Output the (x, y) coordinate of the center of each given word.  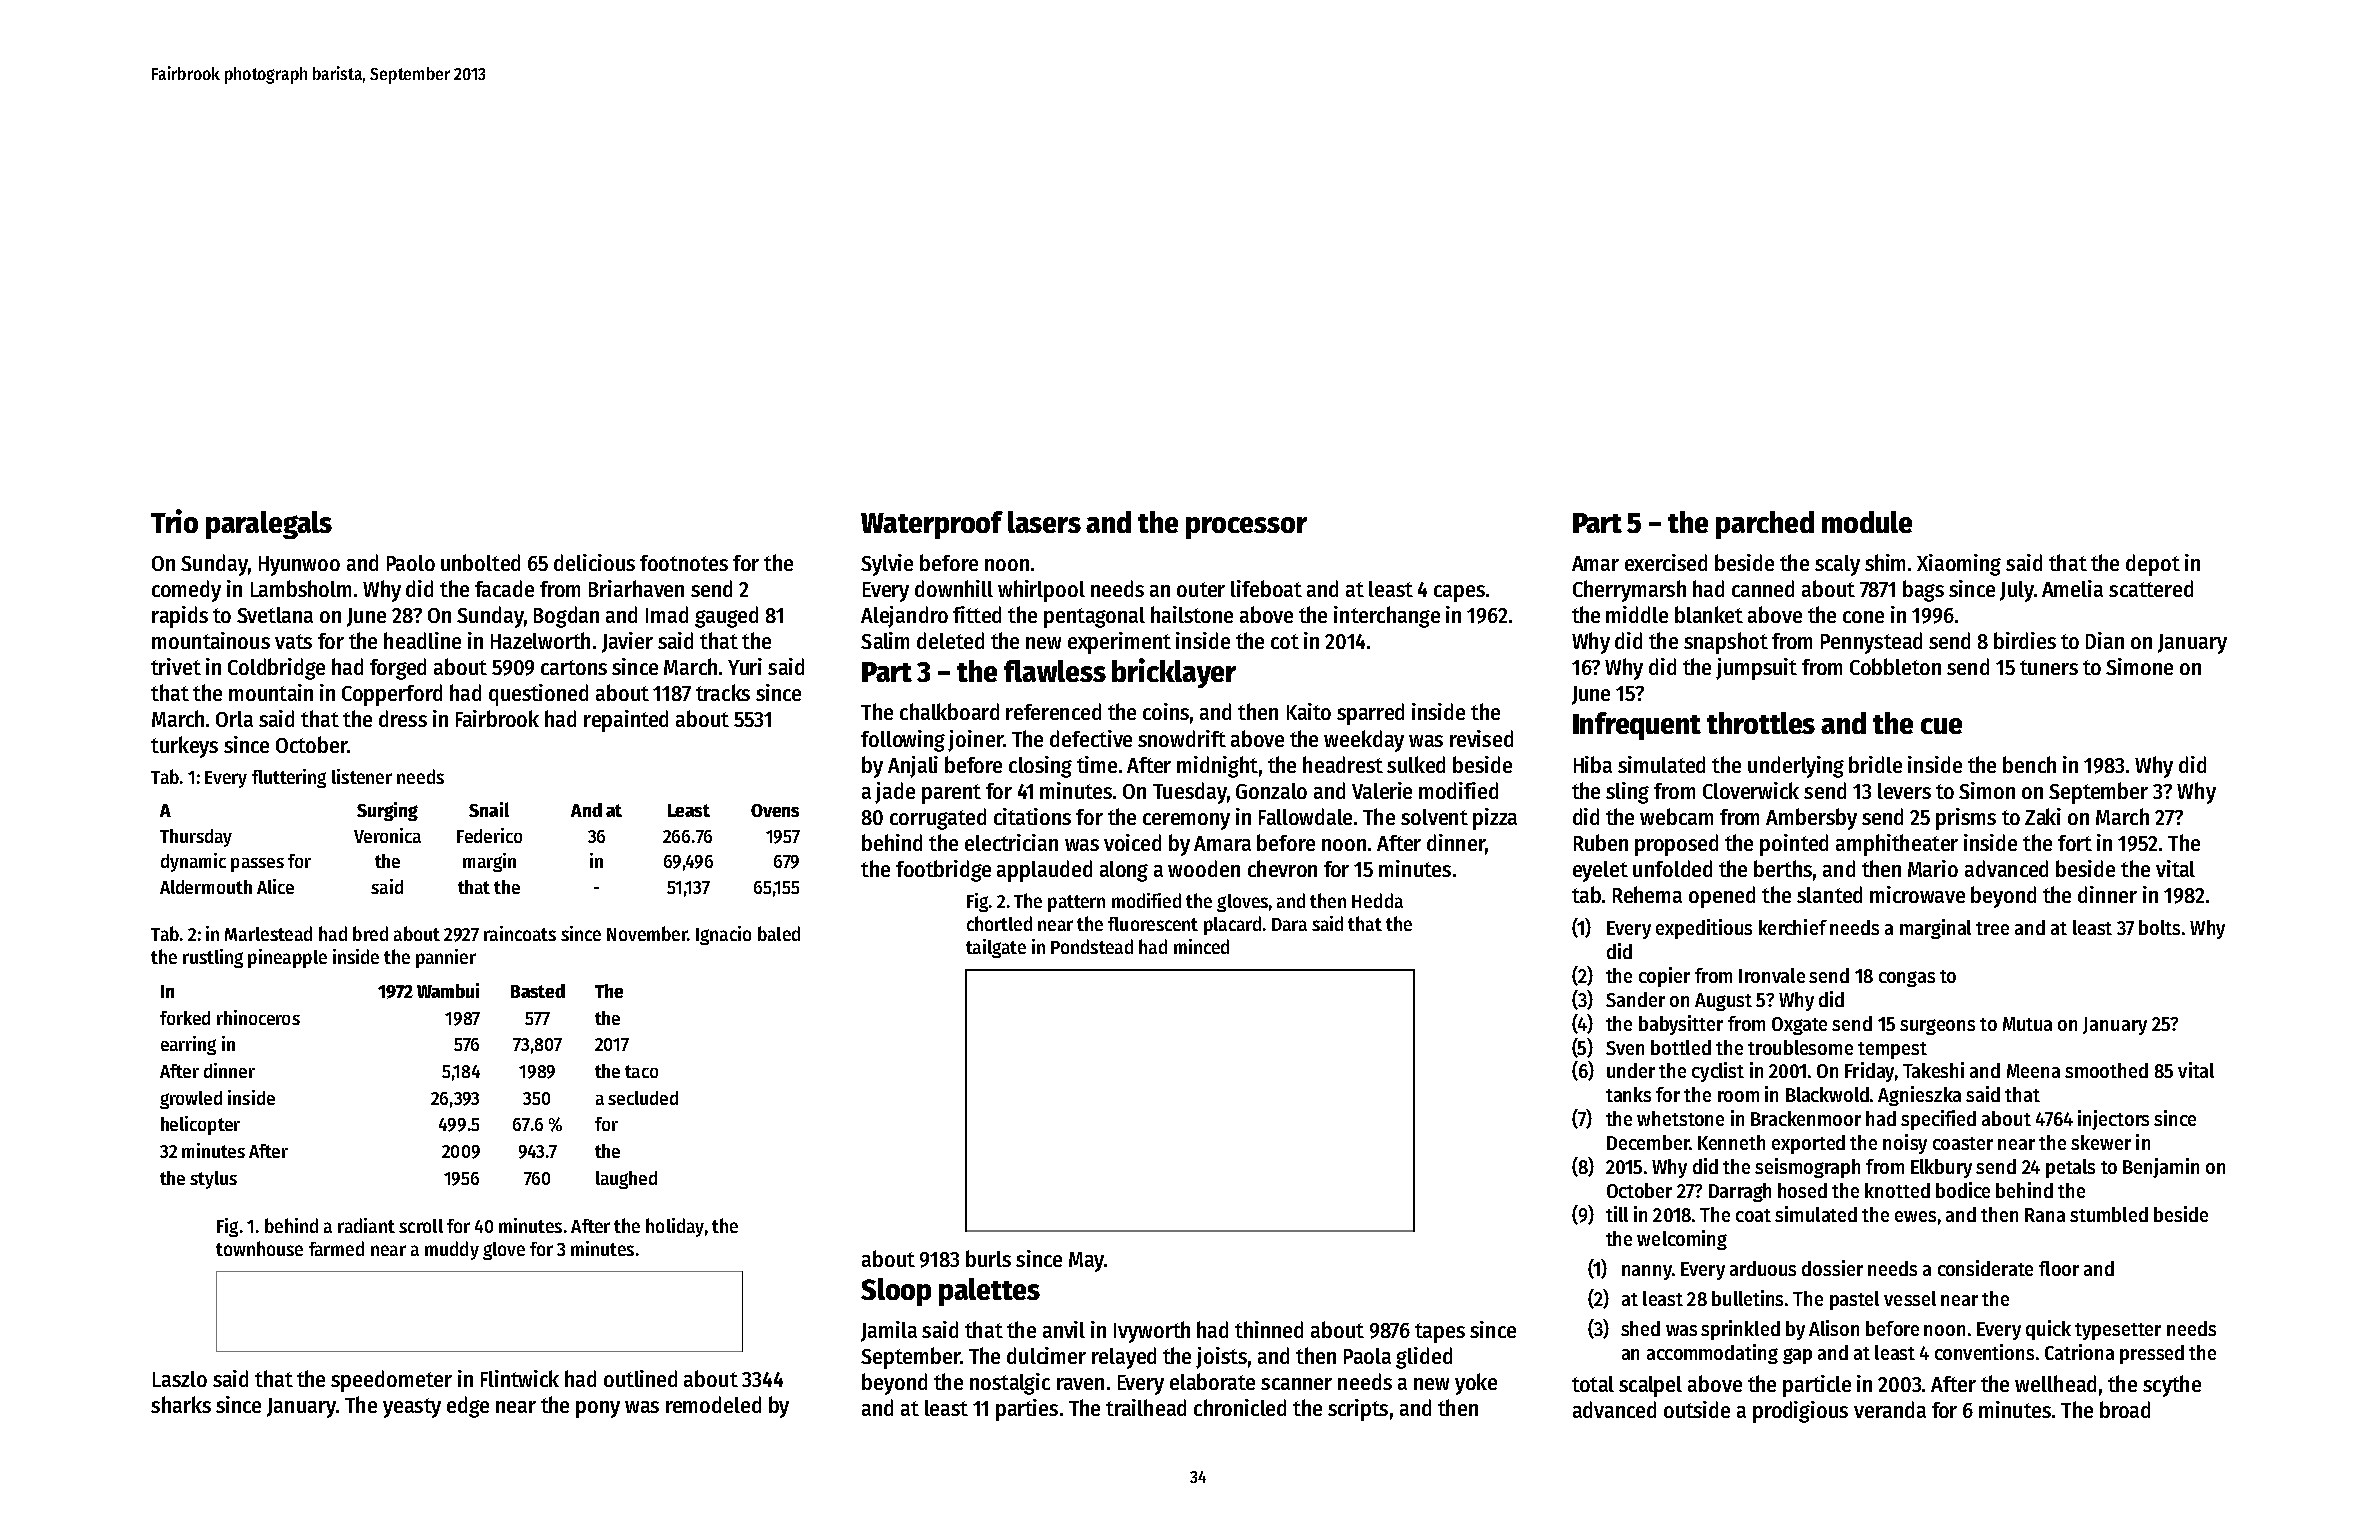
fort (2075, 843)
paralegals (269, 525)
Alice (275, 886)
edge (468, 1407)
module (1867, 522)
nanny (1647, 1272)
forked (185, 1018)
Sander (1635, 999)
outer (1201, 589)
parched (1765, 525)
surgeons (1937, 1027)
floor (2059, 1268)
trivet (176, 666)
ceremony (1186, 821)
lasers (1044, 522)
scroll (421, 1226)
